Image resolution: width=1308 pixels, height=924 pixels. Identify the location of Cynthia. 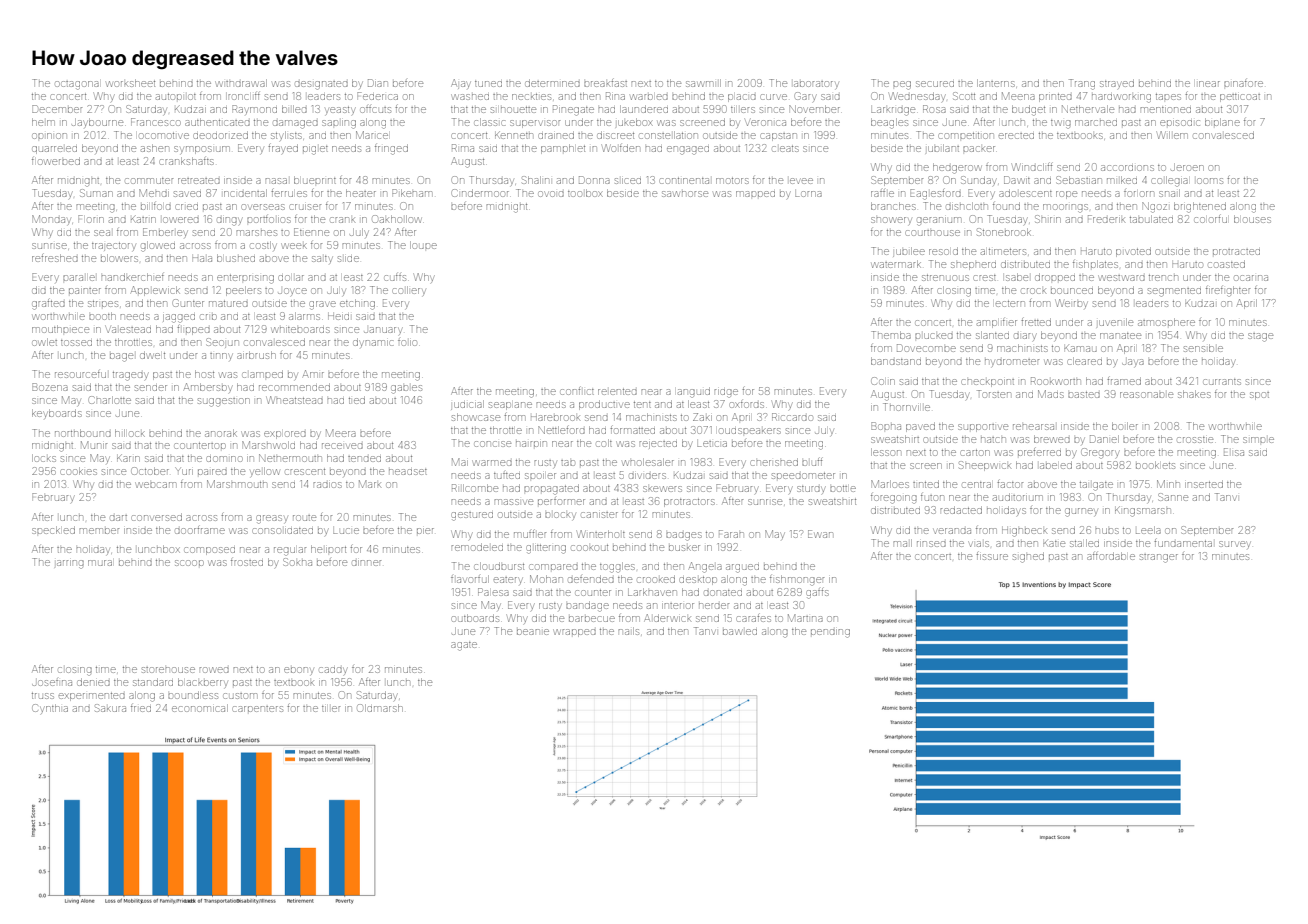
(50, 709).
